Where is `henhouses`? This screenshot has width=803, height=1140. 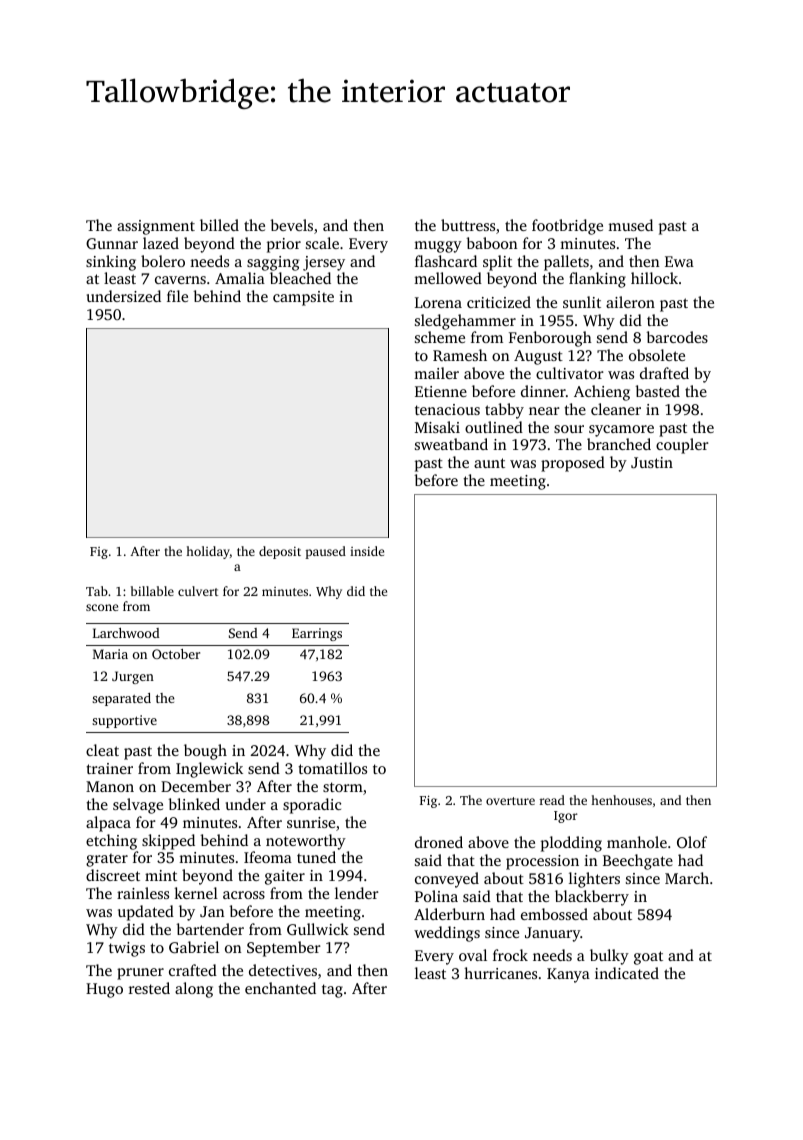
henhouses is located at coordinates (621, 800).
